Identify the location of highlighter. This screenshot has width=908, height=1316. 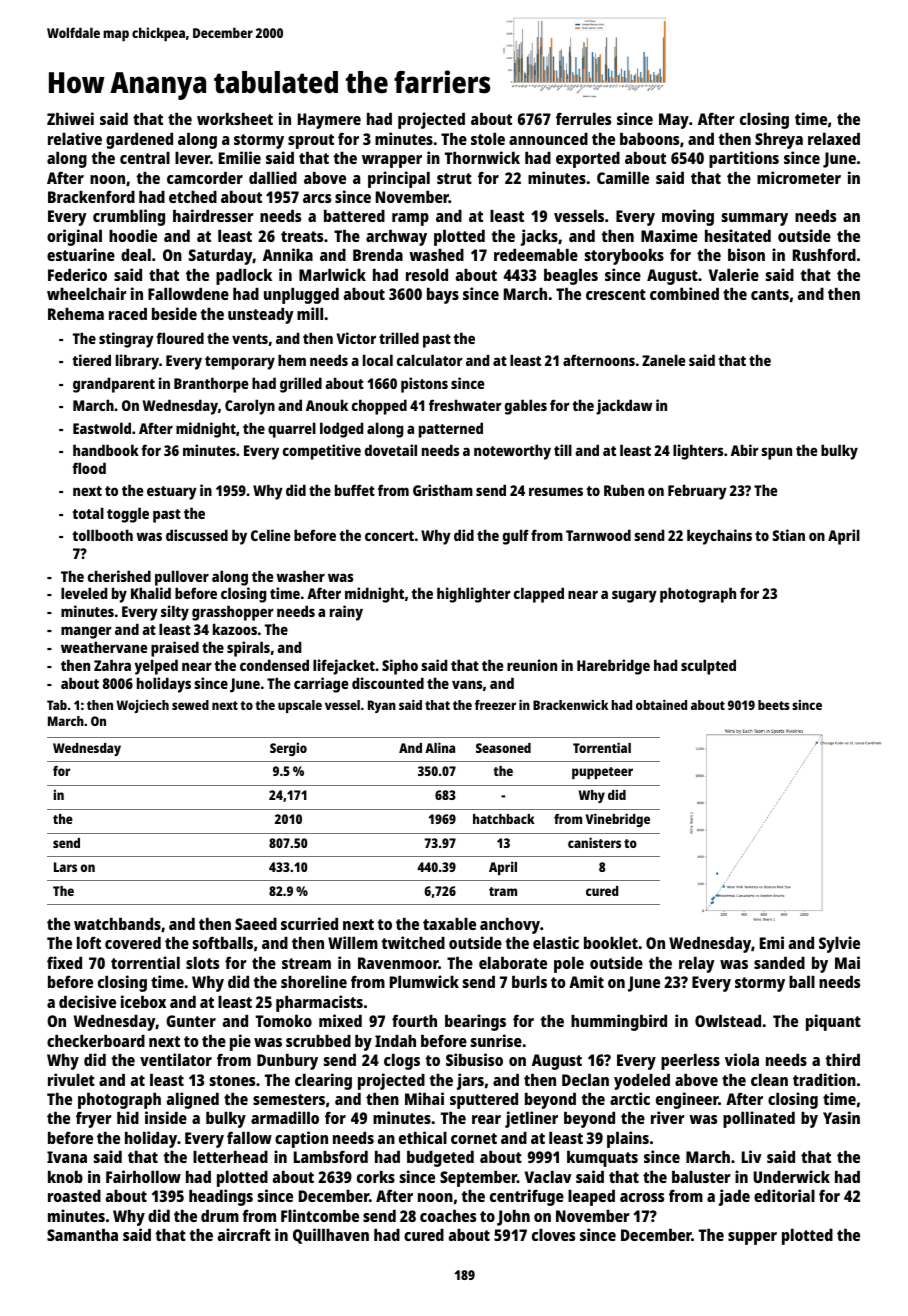
(474, 595).
